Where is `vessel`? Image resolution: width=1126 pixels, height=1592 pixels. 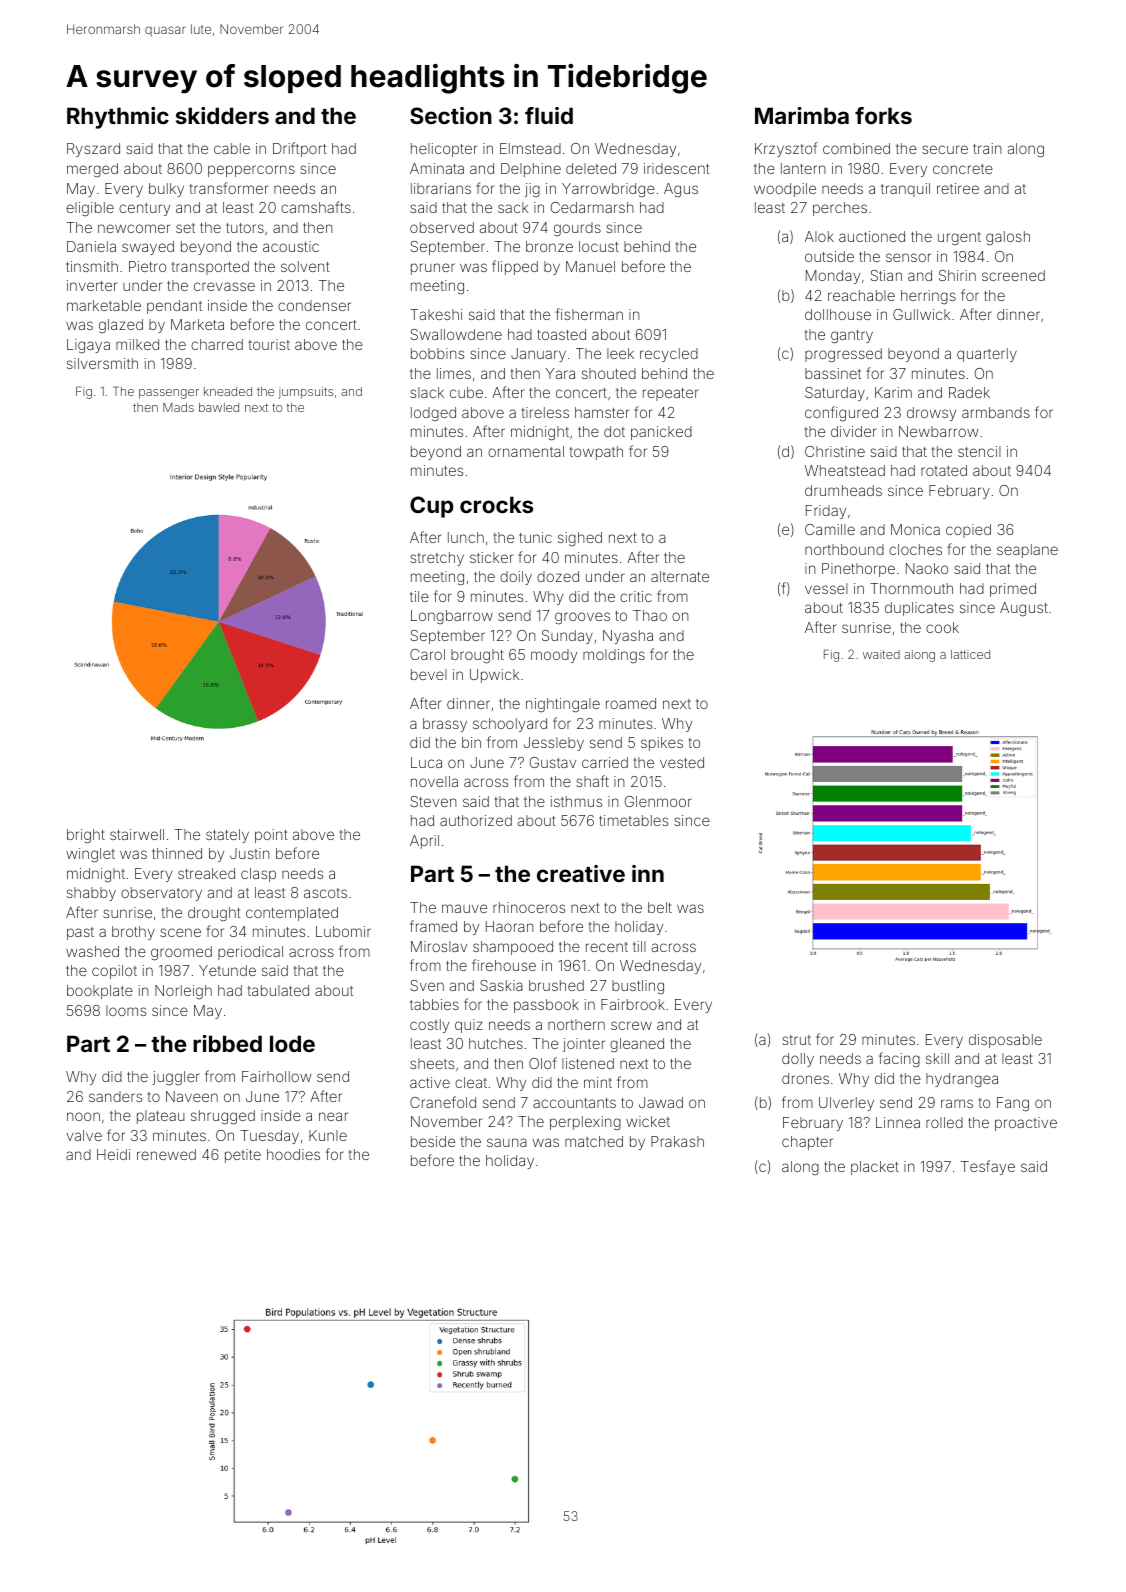
vessel is located at coordinates (826, 588).
